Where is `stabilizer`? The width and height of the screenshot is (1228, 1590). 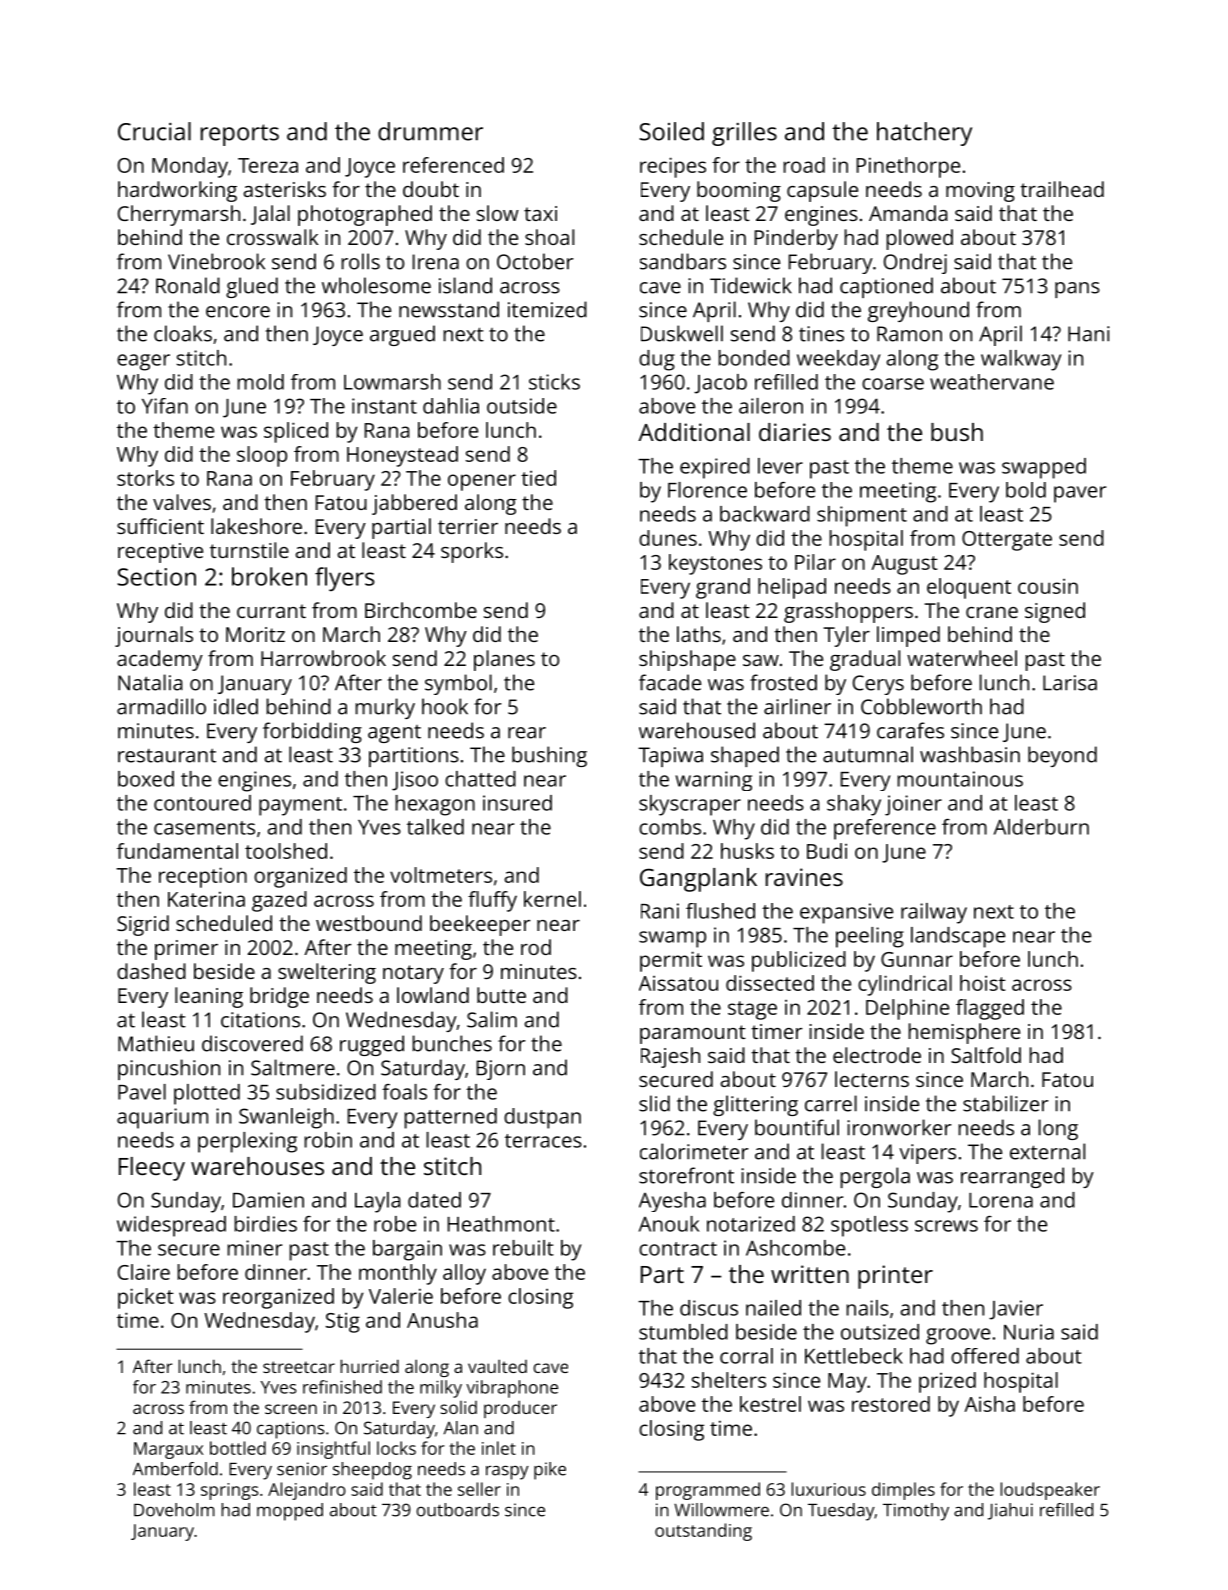
stabilizer is located at coordinates (1005, 1103).
